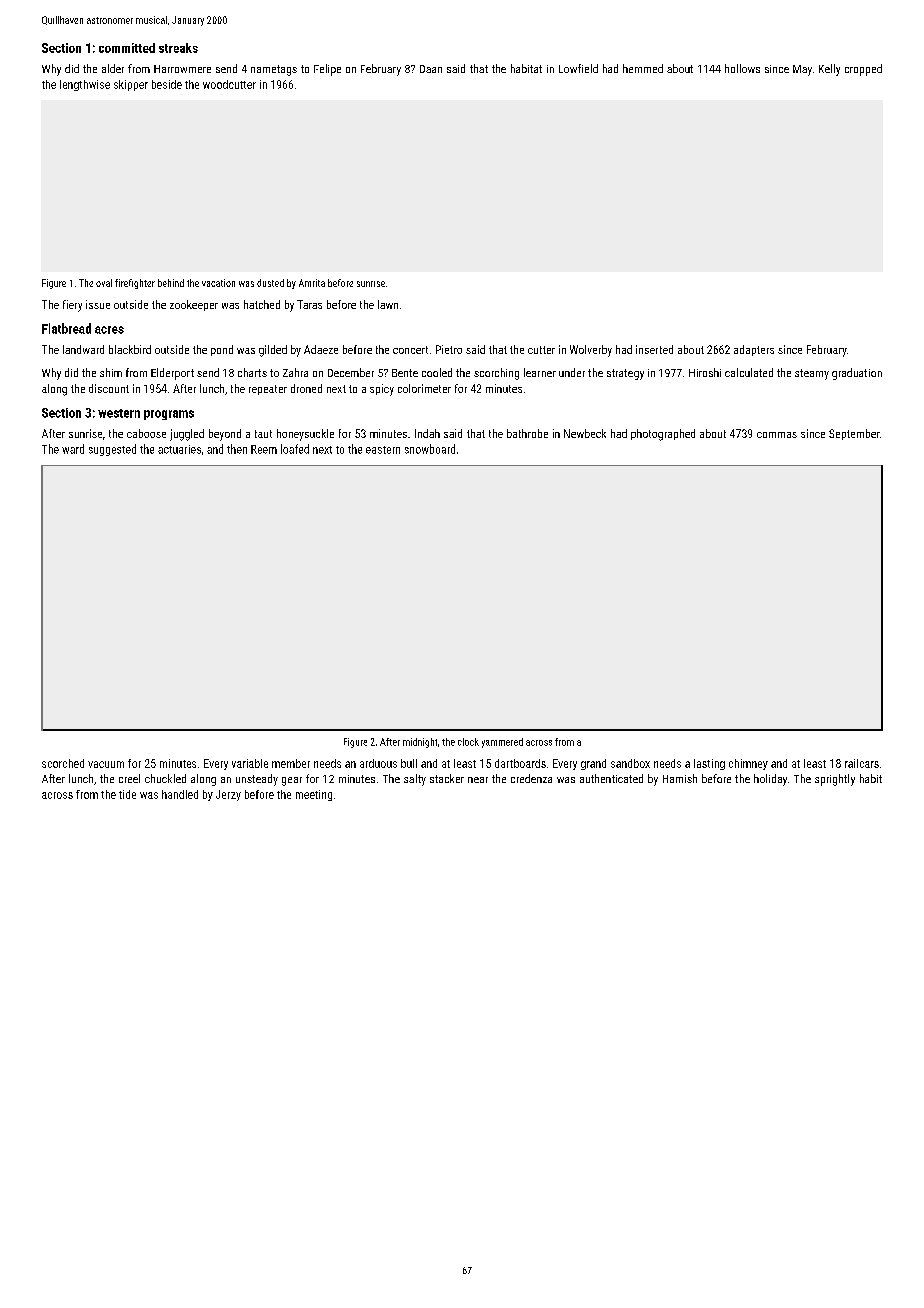 The height and width of the screenshot is (1308, 924). Describe the element at coordinates (112, 450) in the screenshot. I see `suggested` at that location.
